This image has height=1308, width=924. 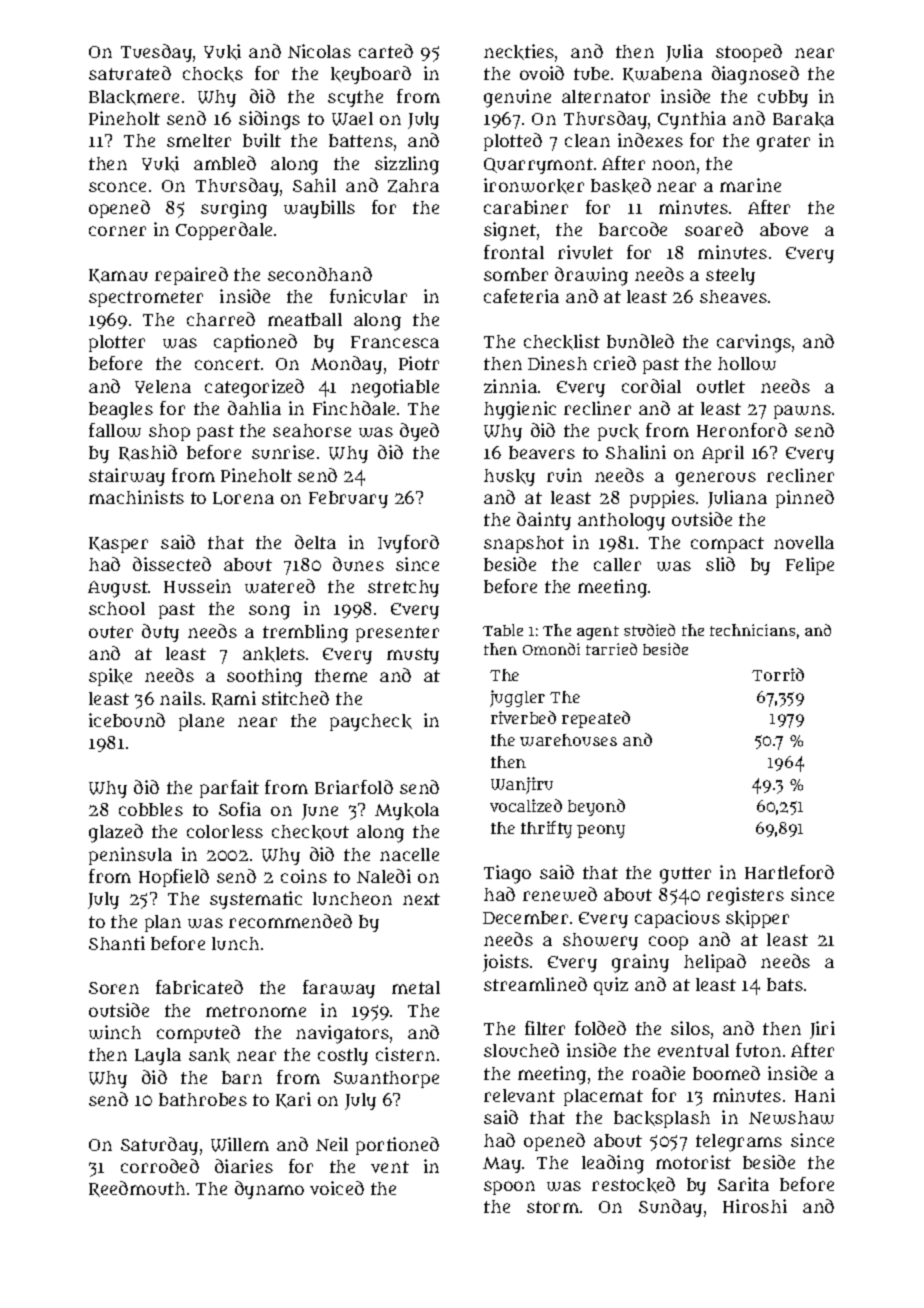 I want to click on Tuesday, so click(x=156, y=53).
